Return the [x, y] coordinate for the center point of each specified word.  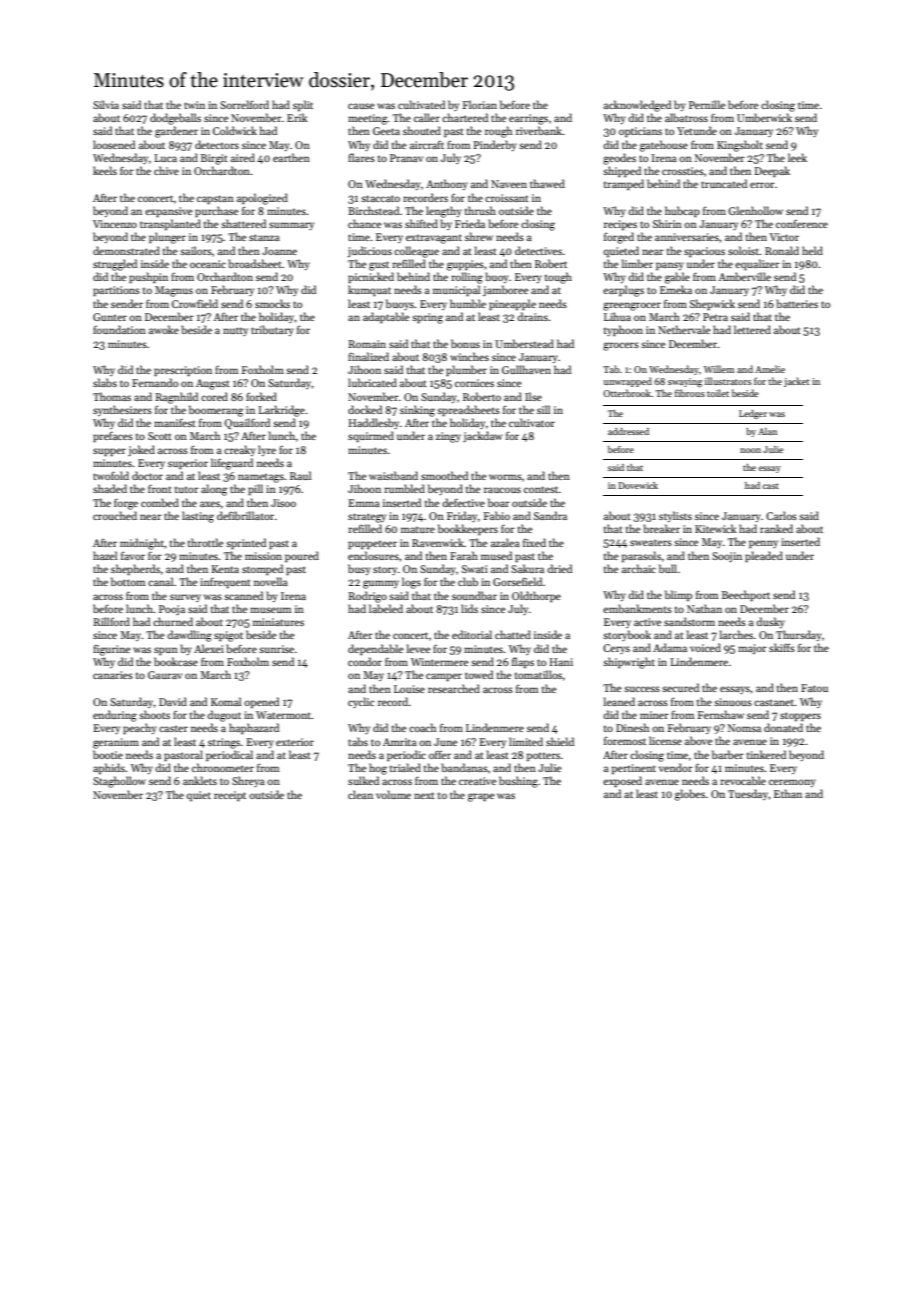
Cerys [616, 649]
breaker [661, 528]
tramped [624, 184]
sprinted [246, 543]
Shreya [248, 781]
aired [243, 157]
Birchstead [373, 210]
